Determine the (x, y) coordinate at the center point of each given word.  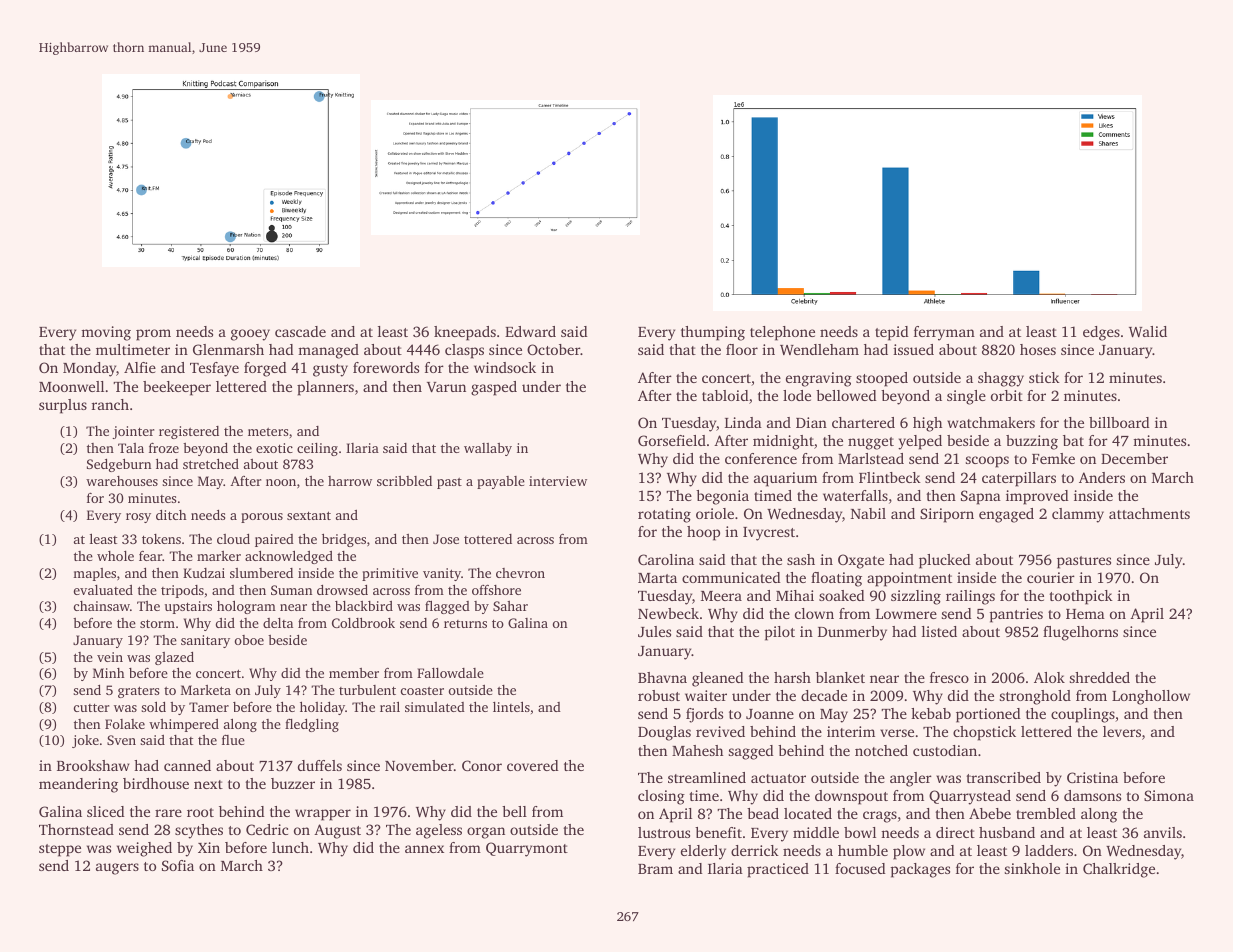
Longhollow (1151, 697)
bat (1073, 440)
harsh (792, 677)
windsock (505, 367)
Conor (482, 765)
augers (117, 869)
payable (501, 482)
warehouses (122, 481)
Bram (655, 869)
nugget (871, 443)
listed (939, 631)
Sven (121, 740)
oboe (249, 640)
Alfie (140, 367)
